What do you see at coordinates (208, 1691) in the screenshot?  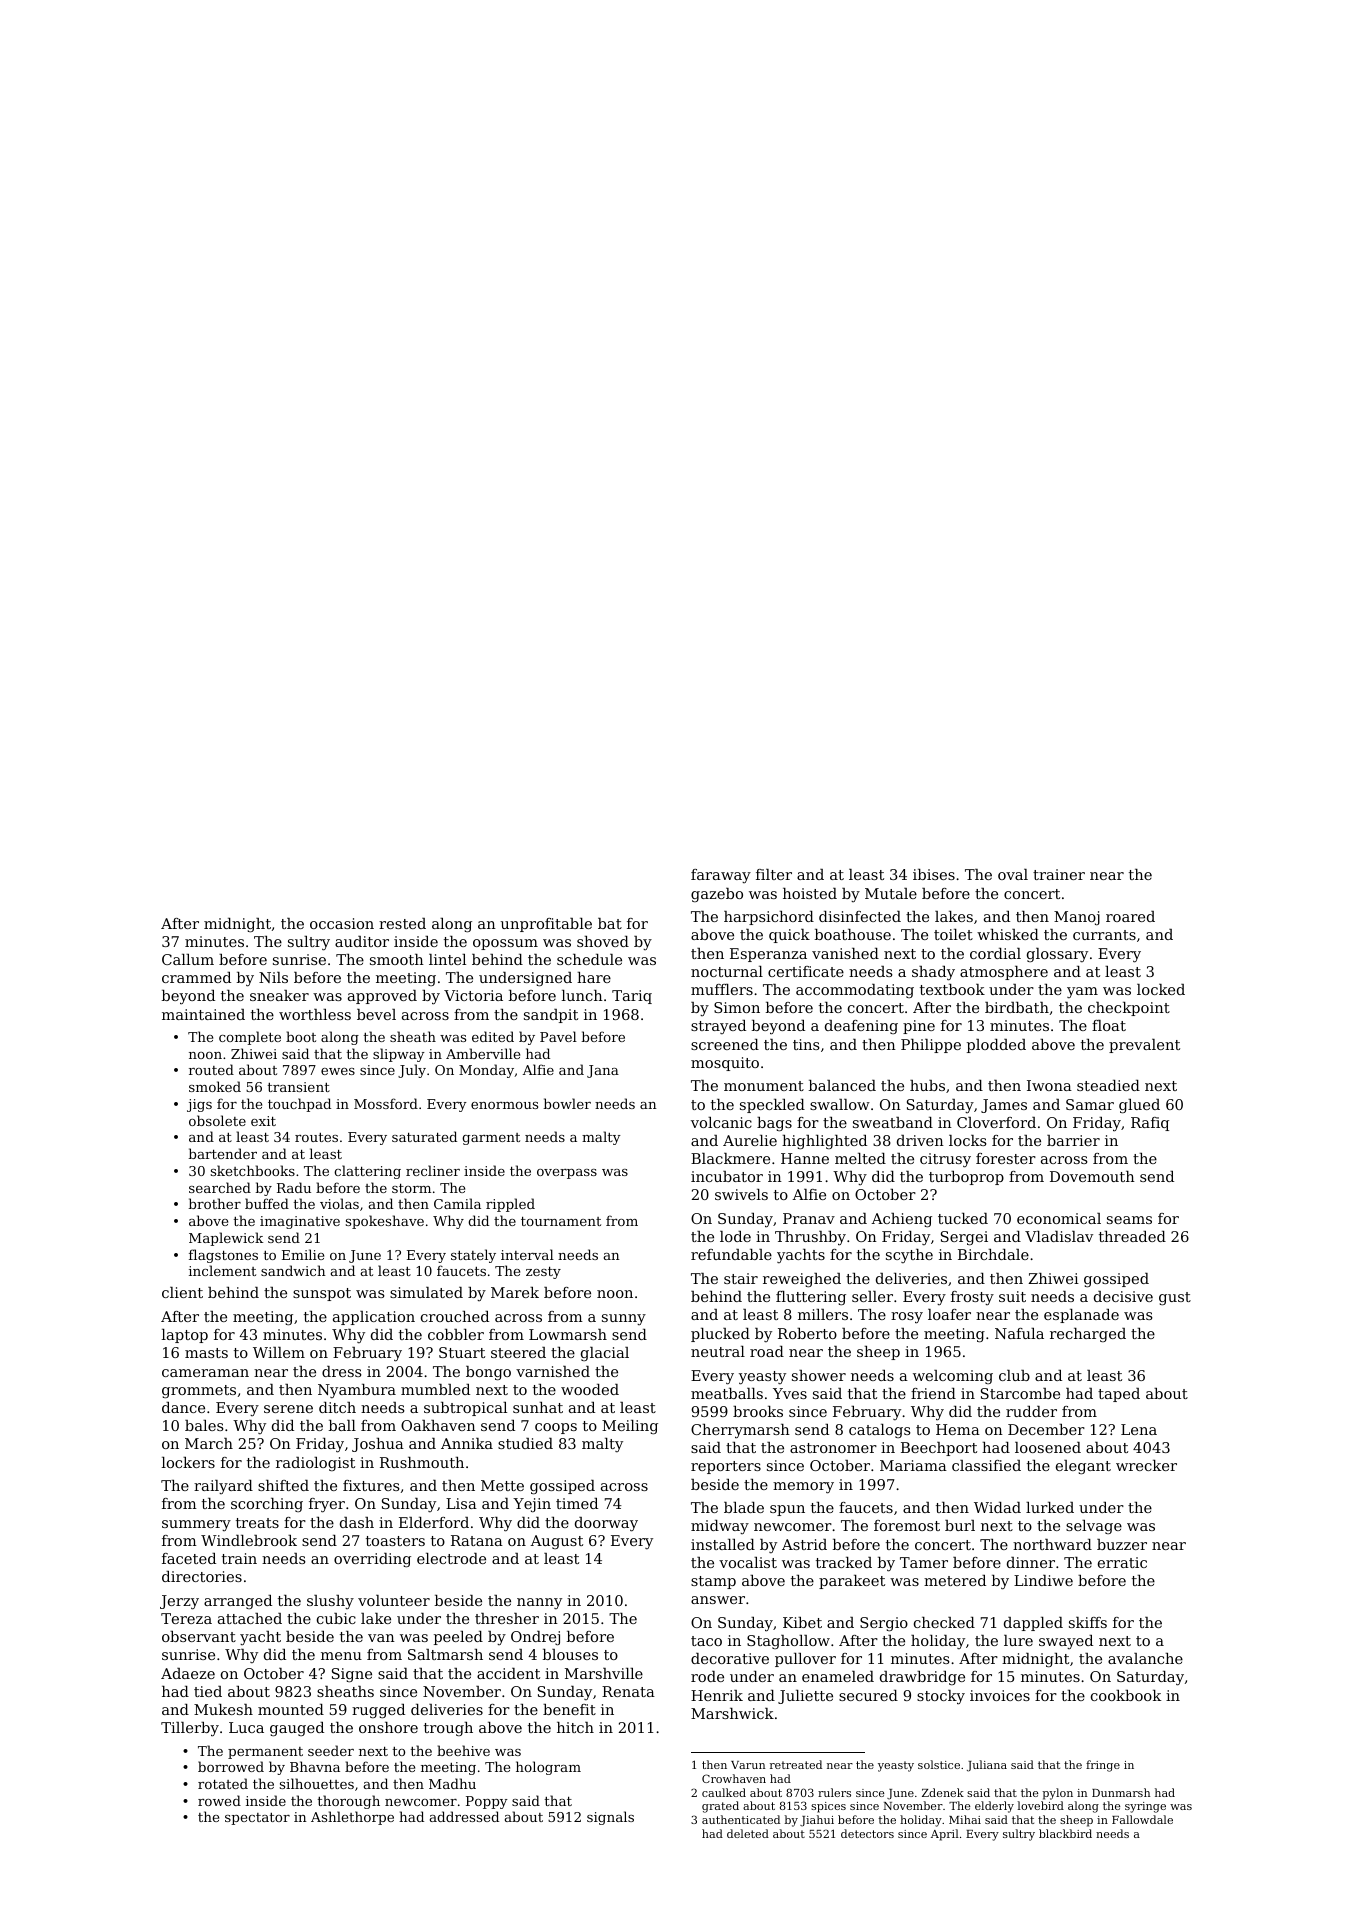 I see `tied` at bounding box center [208, 1691].
